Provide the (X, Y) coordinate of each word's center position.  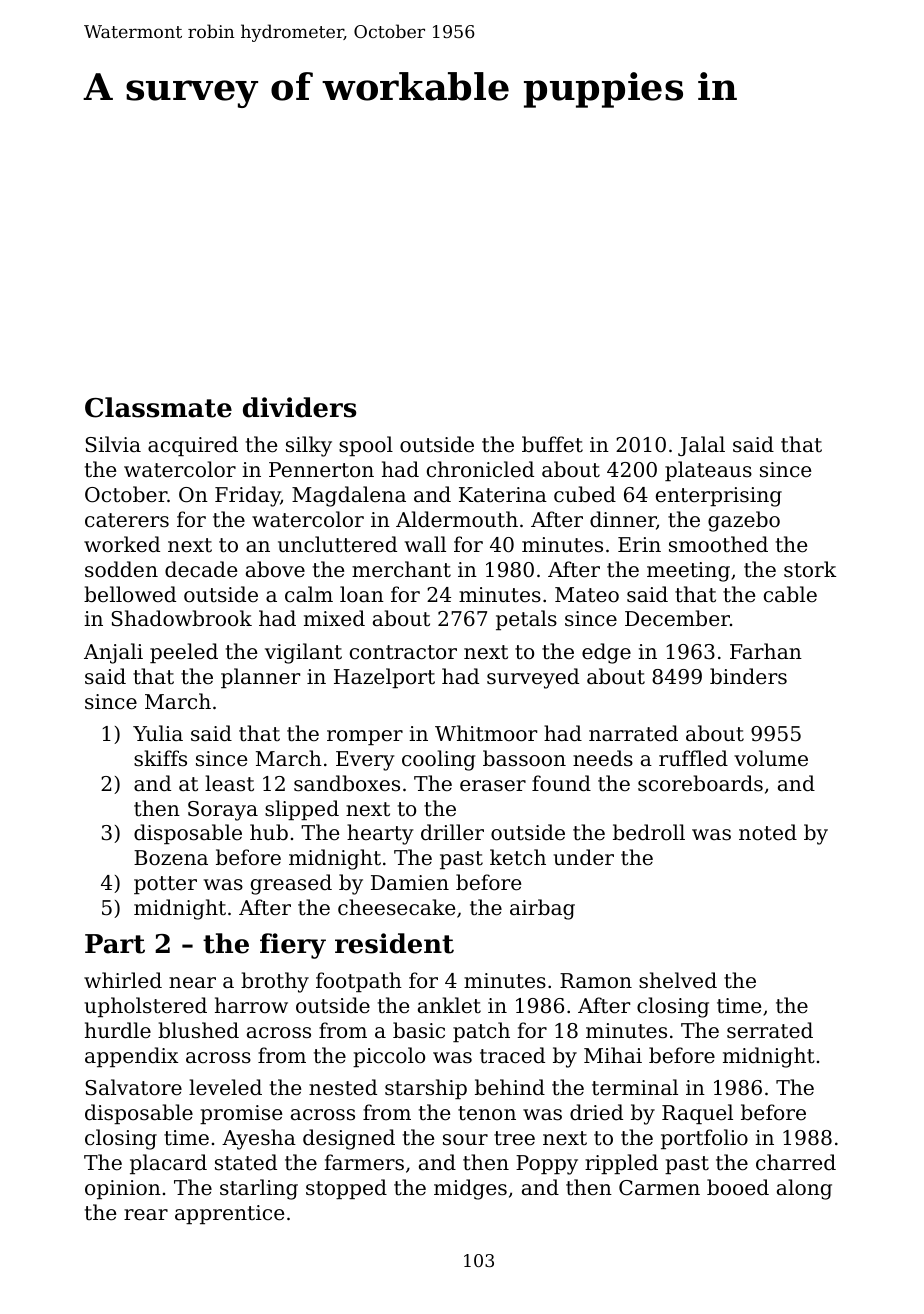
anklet (449, 1005)
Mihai (613, 1055)
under (583, 857)
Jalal (701, 446)
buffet (552, 444)
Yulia (158, 733)
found (561, 783)
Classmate (158, 407)
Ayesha (259, 1139)
